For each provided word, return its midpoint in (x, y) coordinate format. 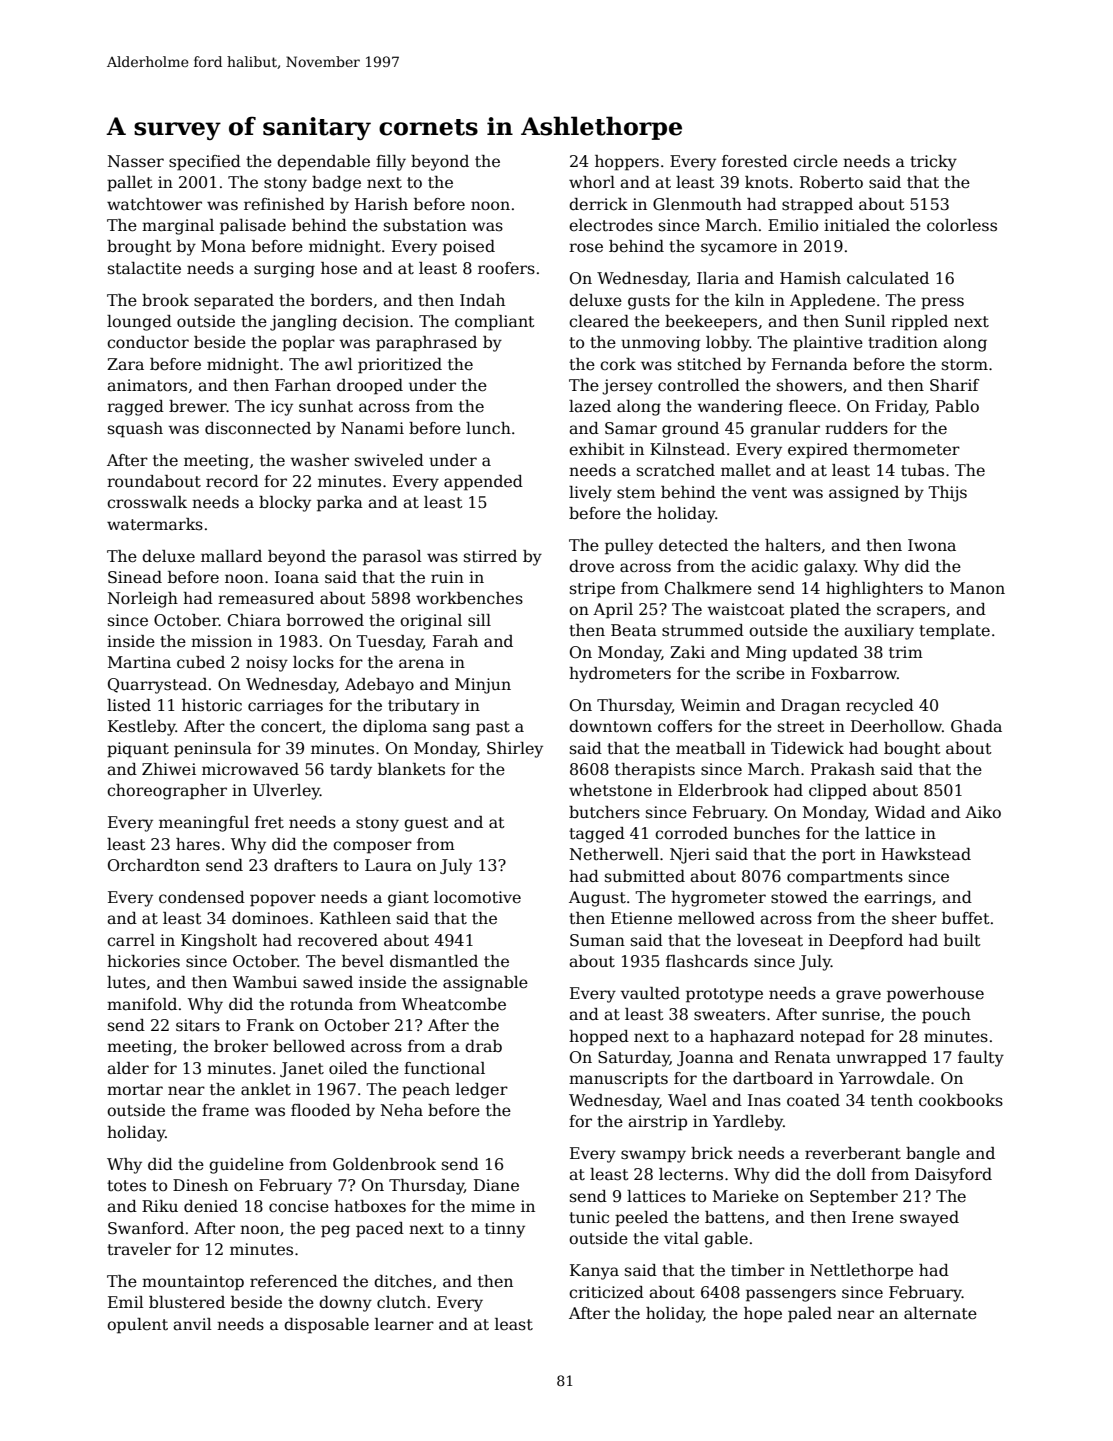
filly (391, 163)
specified (205, 163)
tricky (933, 163)
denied (211, 1206)
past (493, 728)
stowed (799, 897)
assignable (485, 984)
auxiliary (879, 632)
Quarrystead (157, 686)
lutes (126, 982)
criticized (606, 1292)
